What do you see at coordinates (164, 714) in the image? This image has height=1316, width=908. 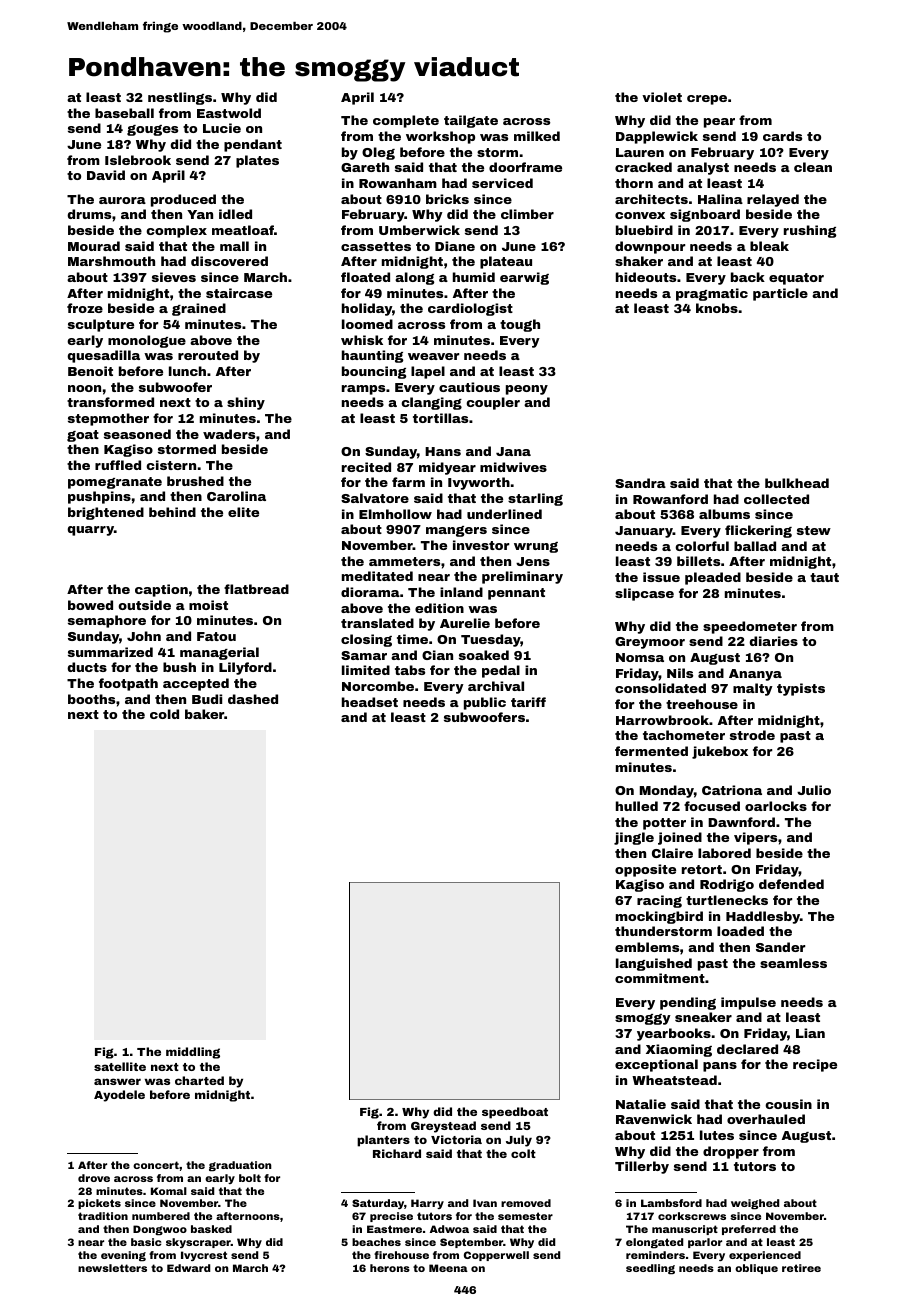 I see `cold` at bounding box center [164, 714].
